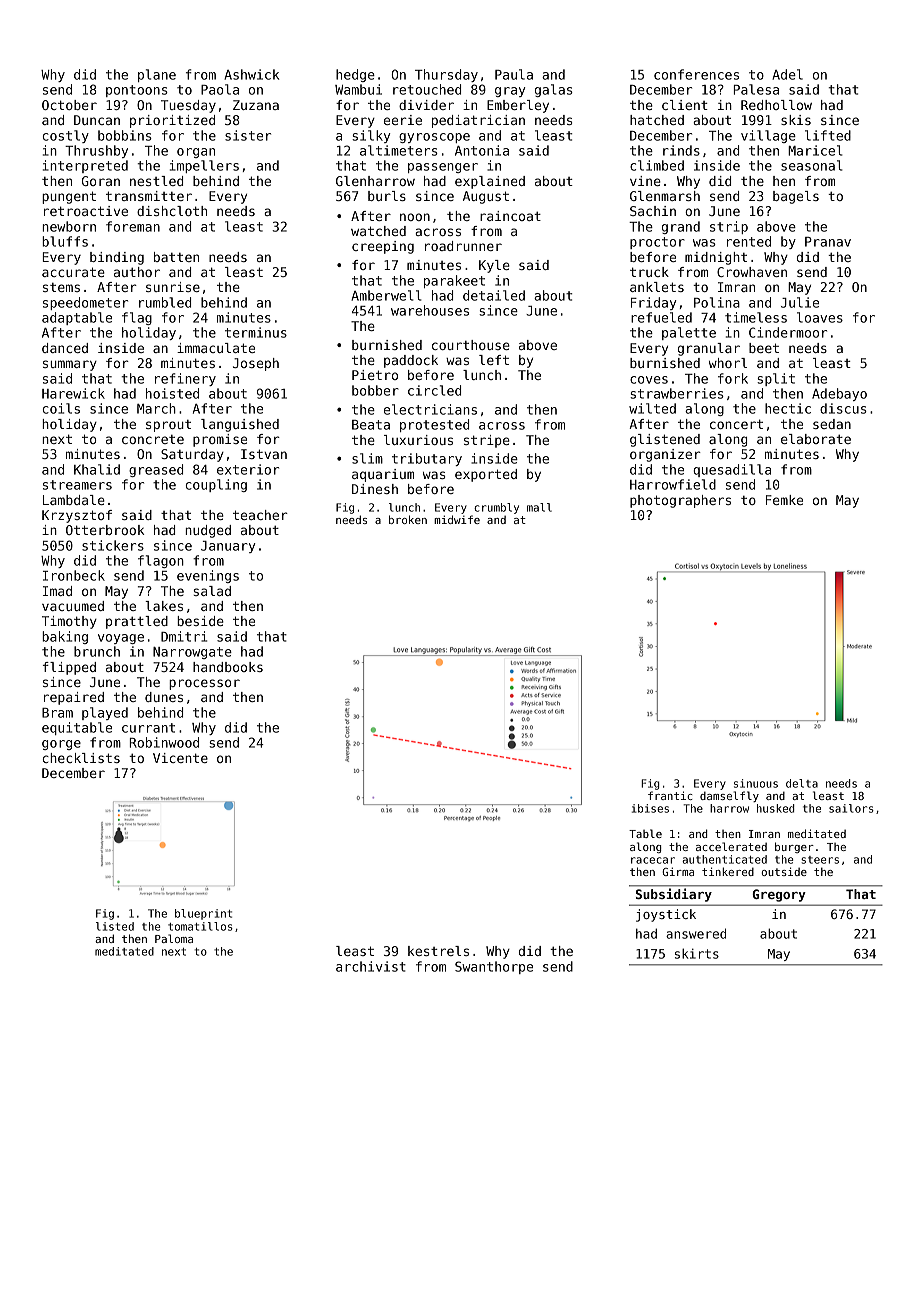 The image size is (924, 1308). What do you see at coordinates (174, 938) in the screenshot?
I see `Paloma` at bounding box center [174, 938].
